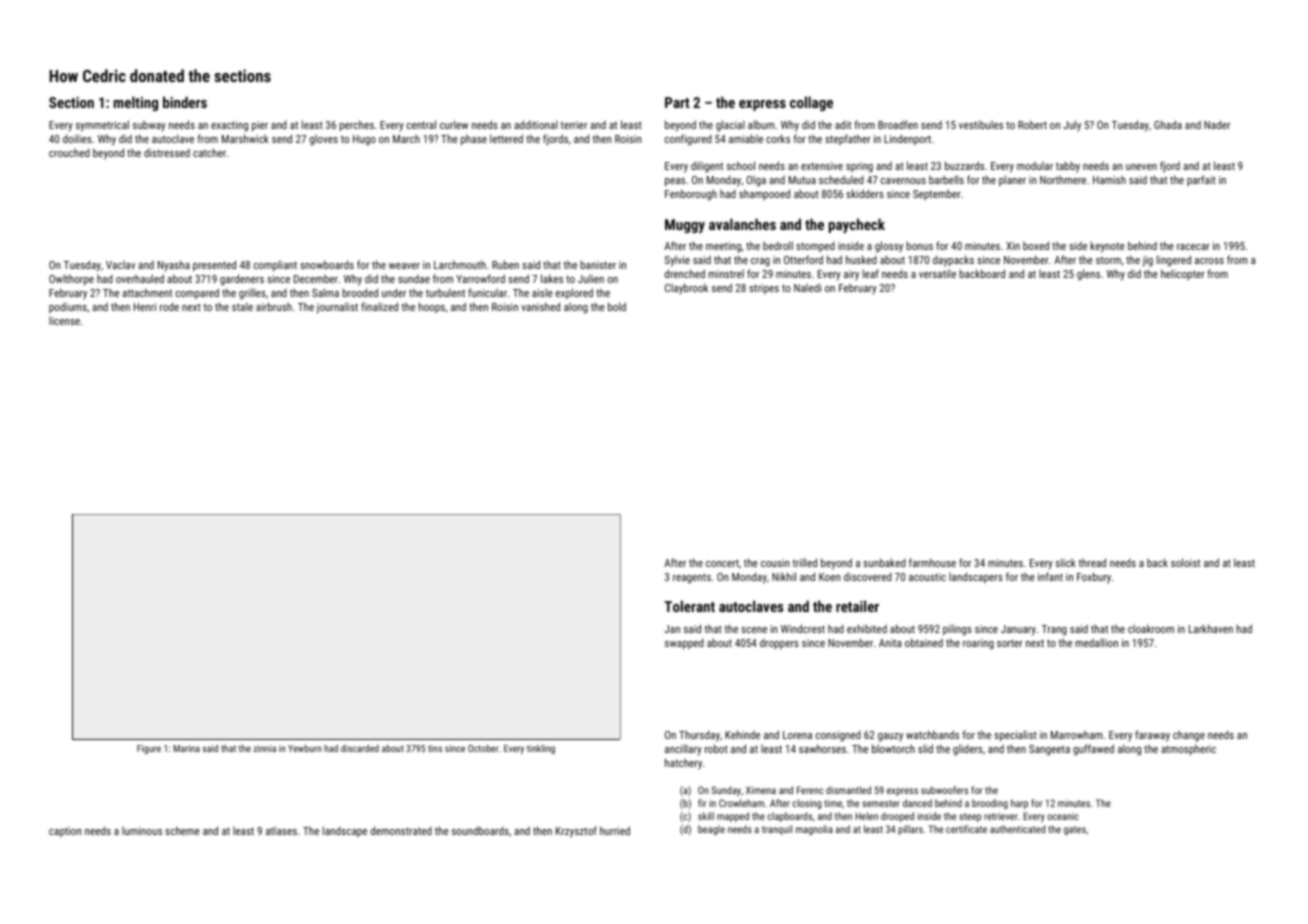  What do you see at coordinates (919, 245) in the image?
I see `bonus` at bounding box center [919, 245].
